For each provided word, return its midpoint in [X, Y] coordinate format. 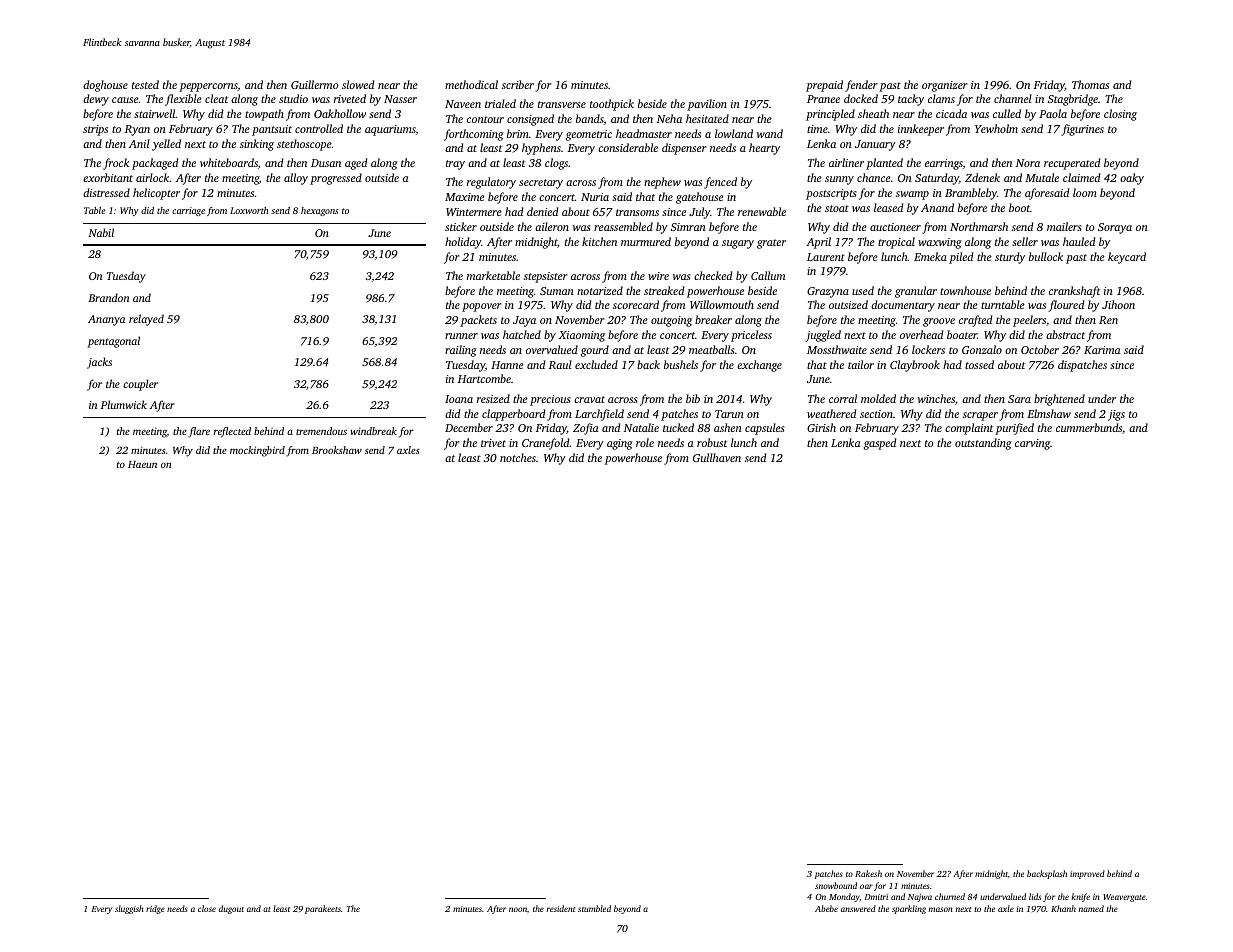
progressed [336, 179]
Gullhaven [717, 457]
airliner [846, 162]
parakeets [323, 909]
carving [1032, 444]
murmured [646, 241]
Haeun [142, 464]
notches [518, 457]
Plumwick [124, 404]
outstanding [983, 444]
